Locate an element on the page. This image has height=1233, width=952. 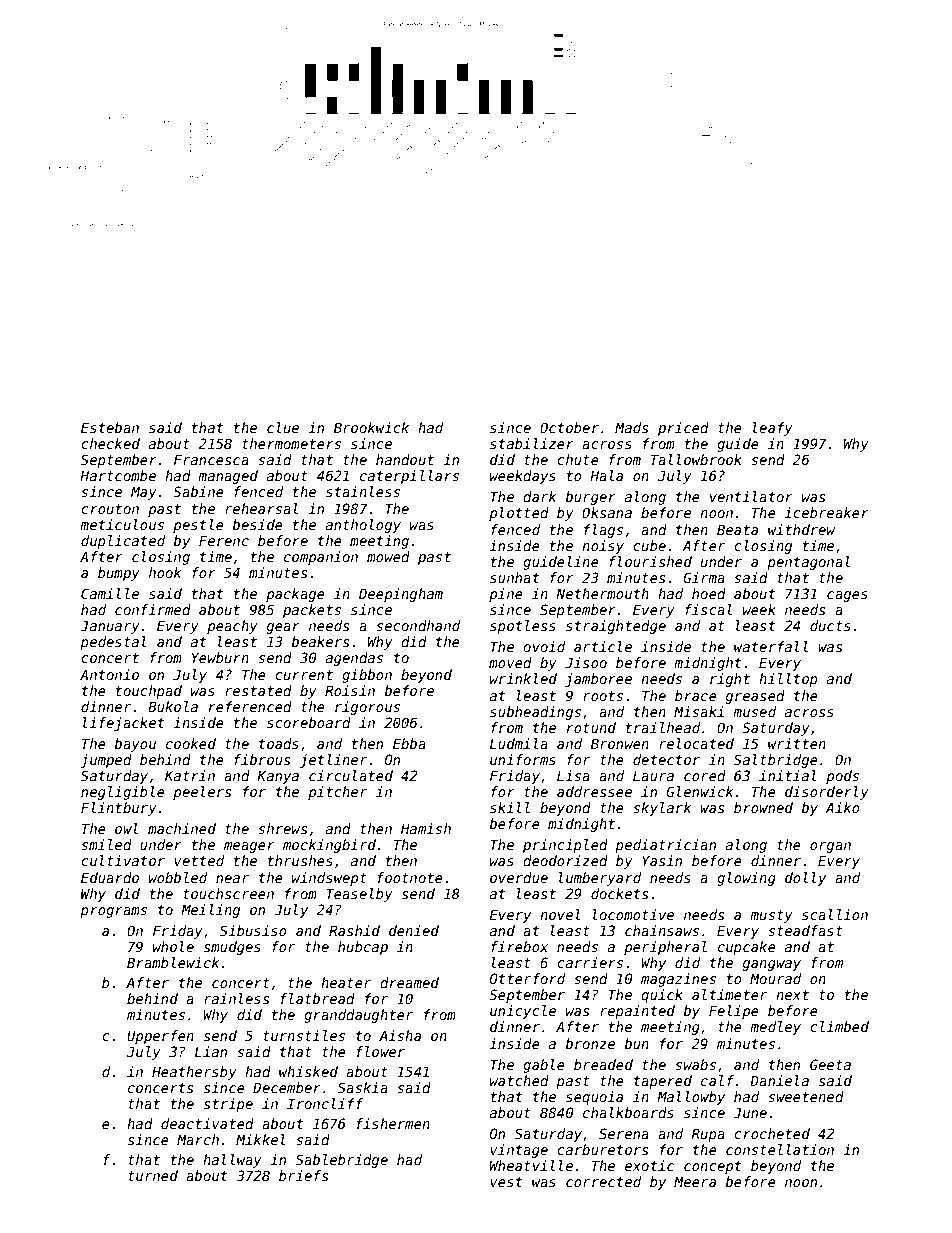
chainsaws is located at coordinates (662, 930).
